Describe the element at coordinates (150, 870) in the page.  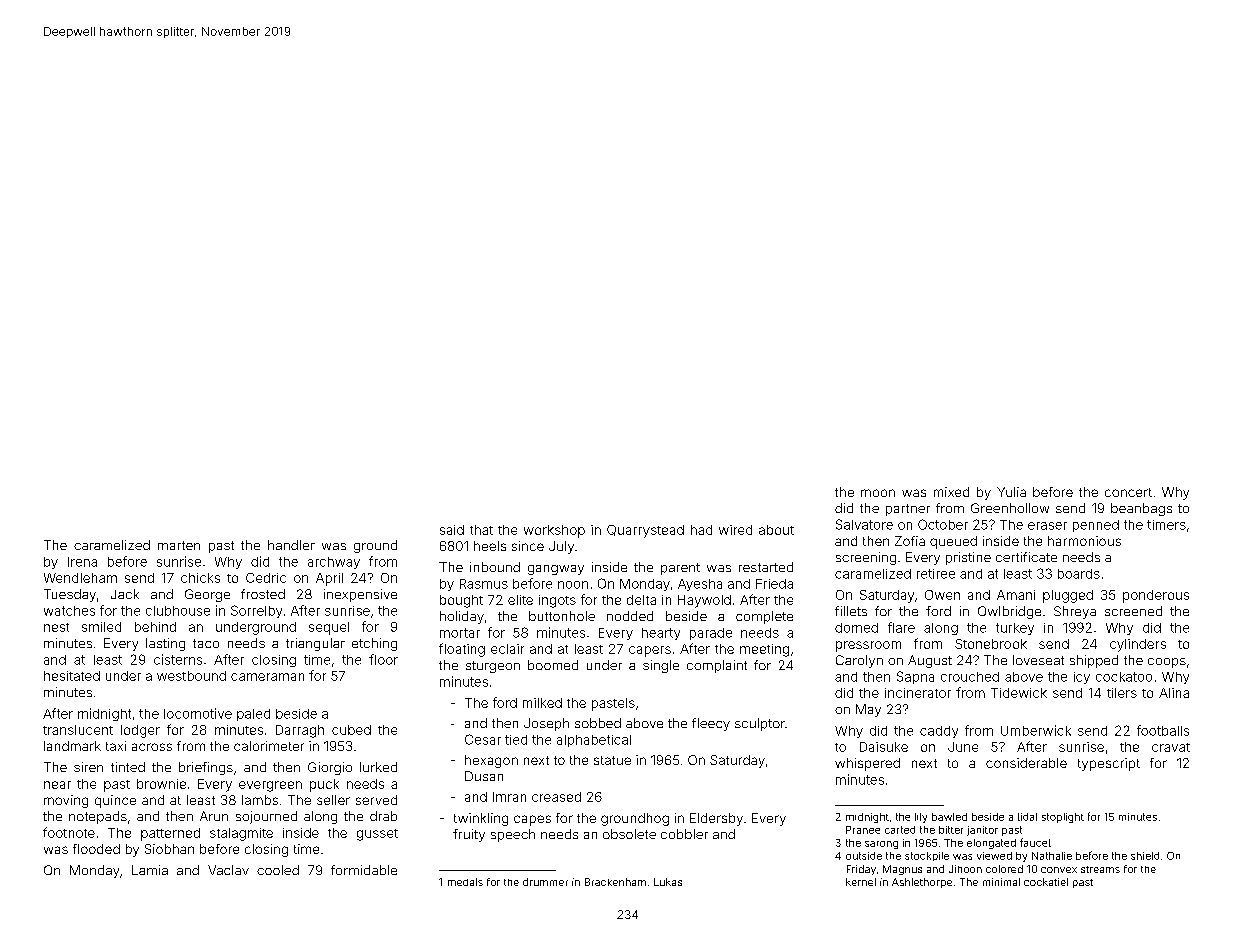
I see `Lamia` at that location.
